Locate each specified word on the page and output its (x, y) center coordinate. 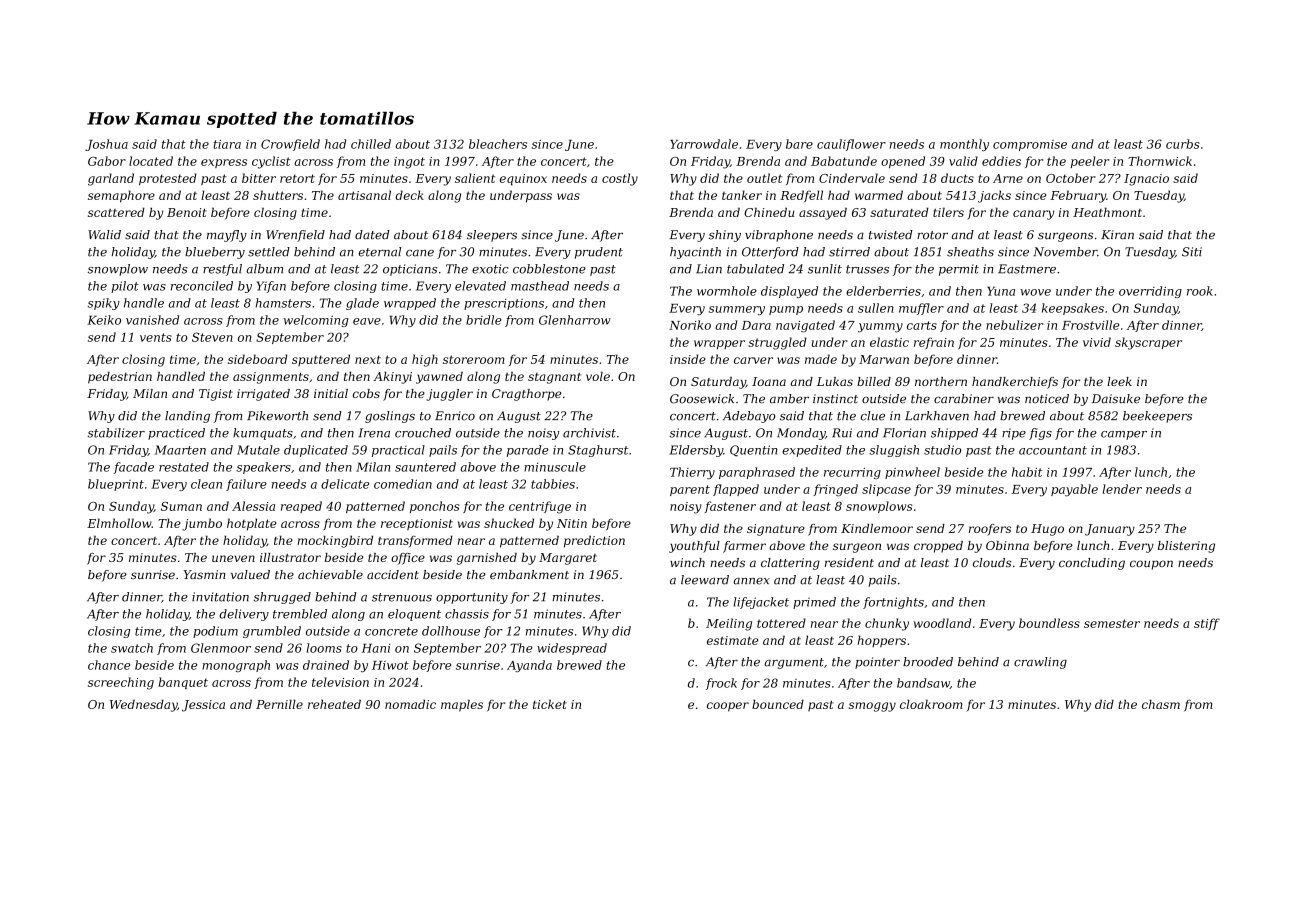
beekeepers (1157, 417)
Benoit (187, 212)
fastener (730, 507)
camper (1124, 435)
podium (215, 632)
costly (620, 179)
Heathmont (1107, 212)
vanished (152, 320)
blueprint (116, 485)
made (821, 359)
